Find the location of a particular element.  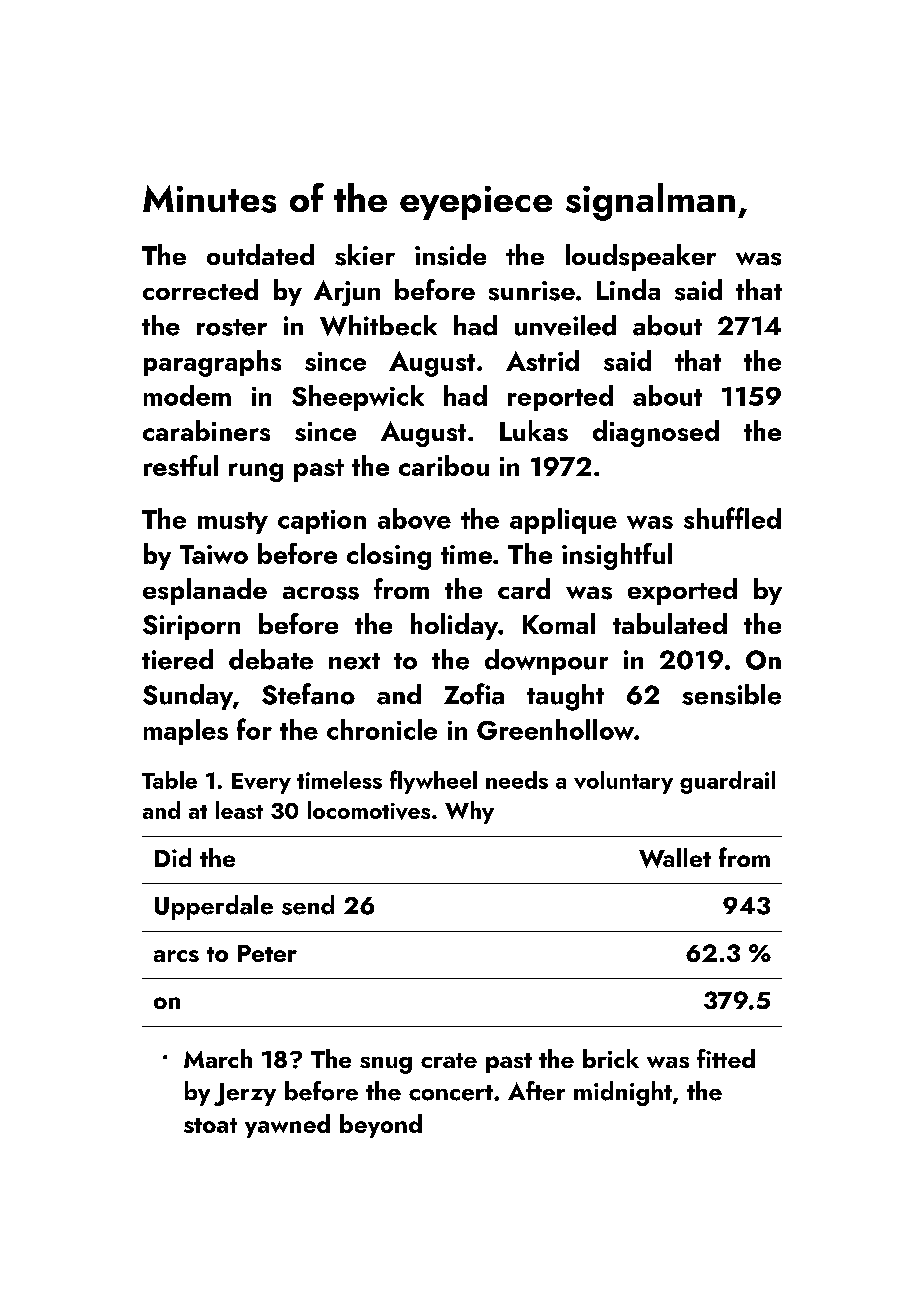

Stefano is located at coordinates (308, 694).
